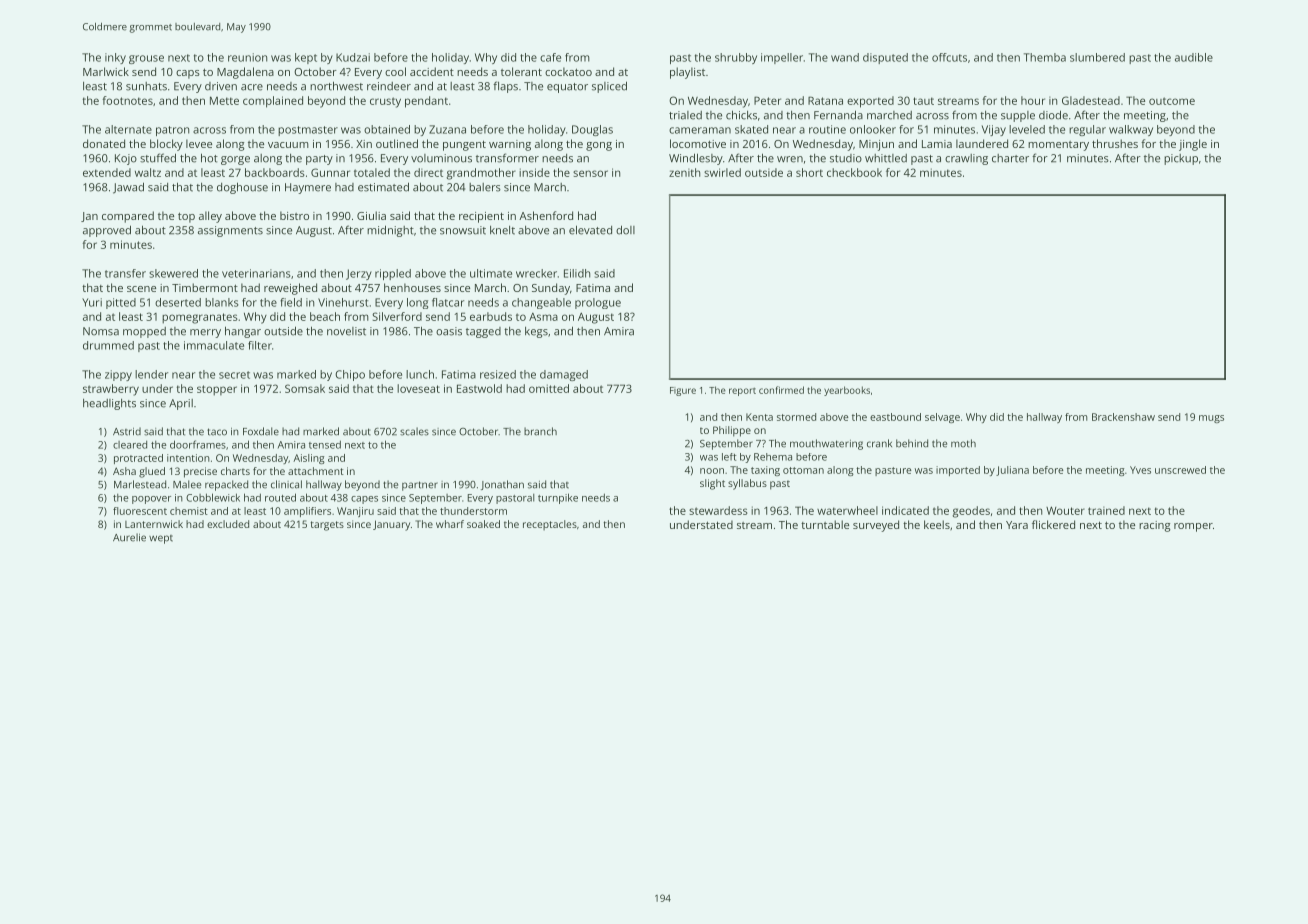 The image size is (1308, 924). What do you see at coordinates (551, 289) in the page?
I see `Sunday` at bounding box center [551, 289].
